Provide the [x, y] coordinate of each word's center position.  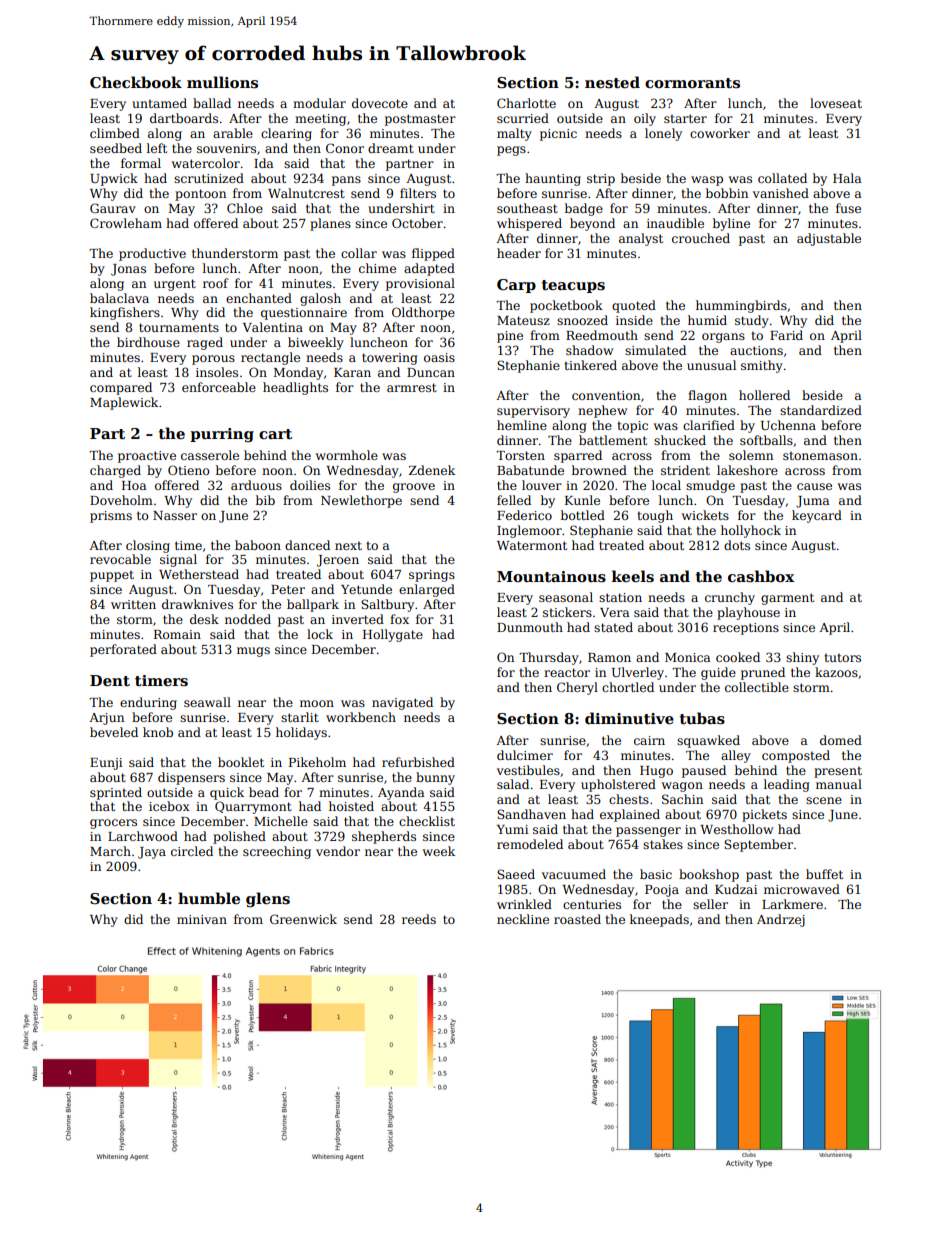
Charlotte [526, 103]
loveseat [836, 103]
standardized [821, 410]
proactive [147, 457]
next [348, 545]
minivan [202, 919]
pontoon [200, 195]
